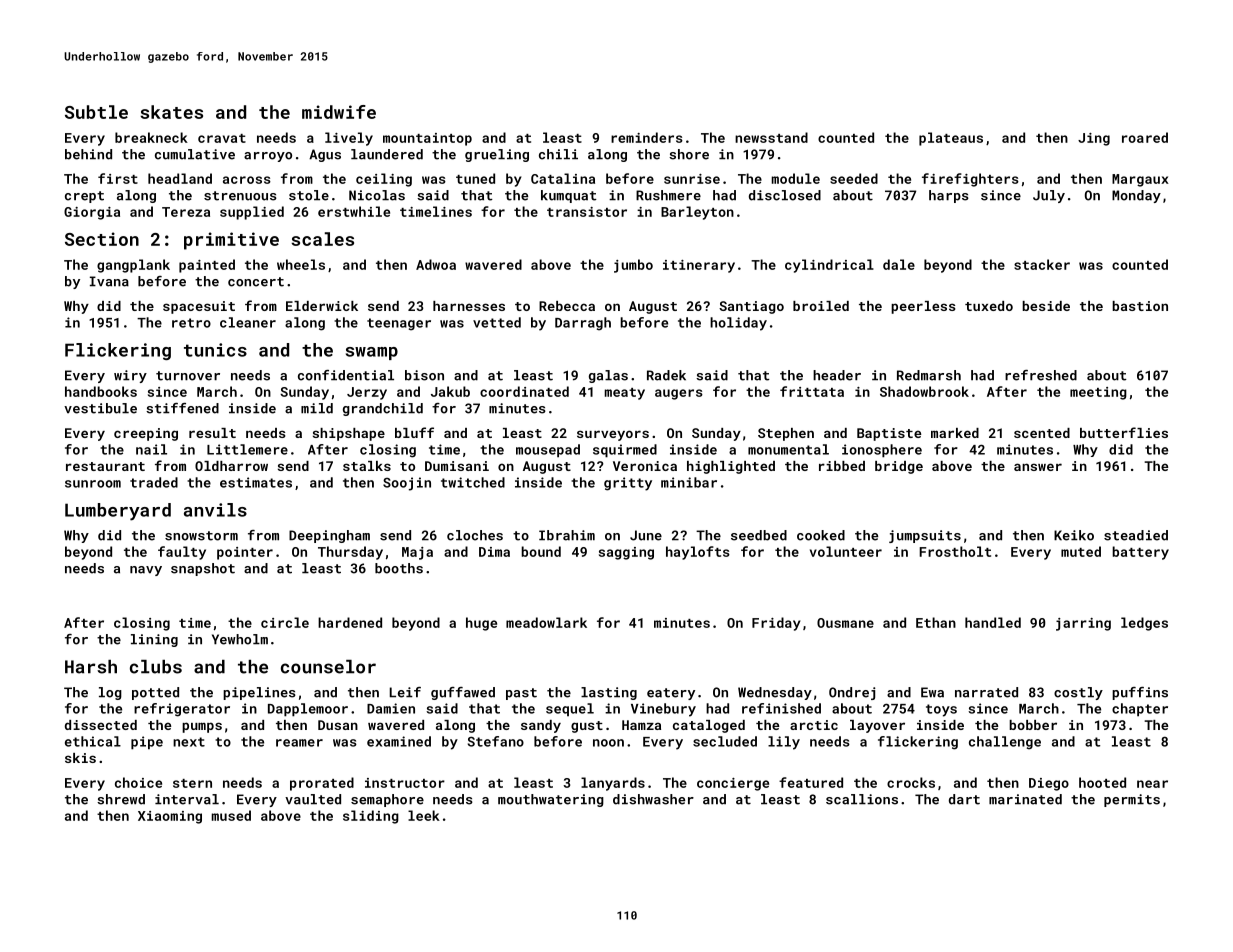 The image size is (1233, 952). What do you see at coordinates (1132, 800) in the document?
I see `permits` at bounding box center [1132, 800].
